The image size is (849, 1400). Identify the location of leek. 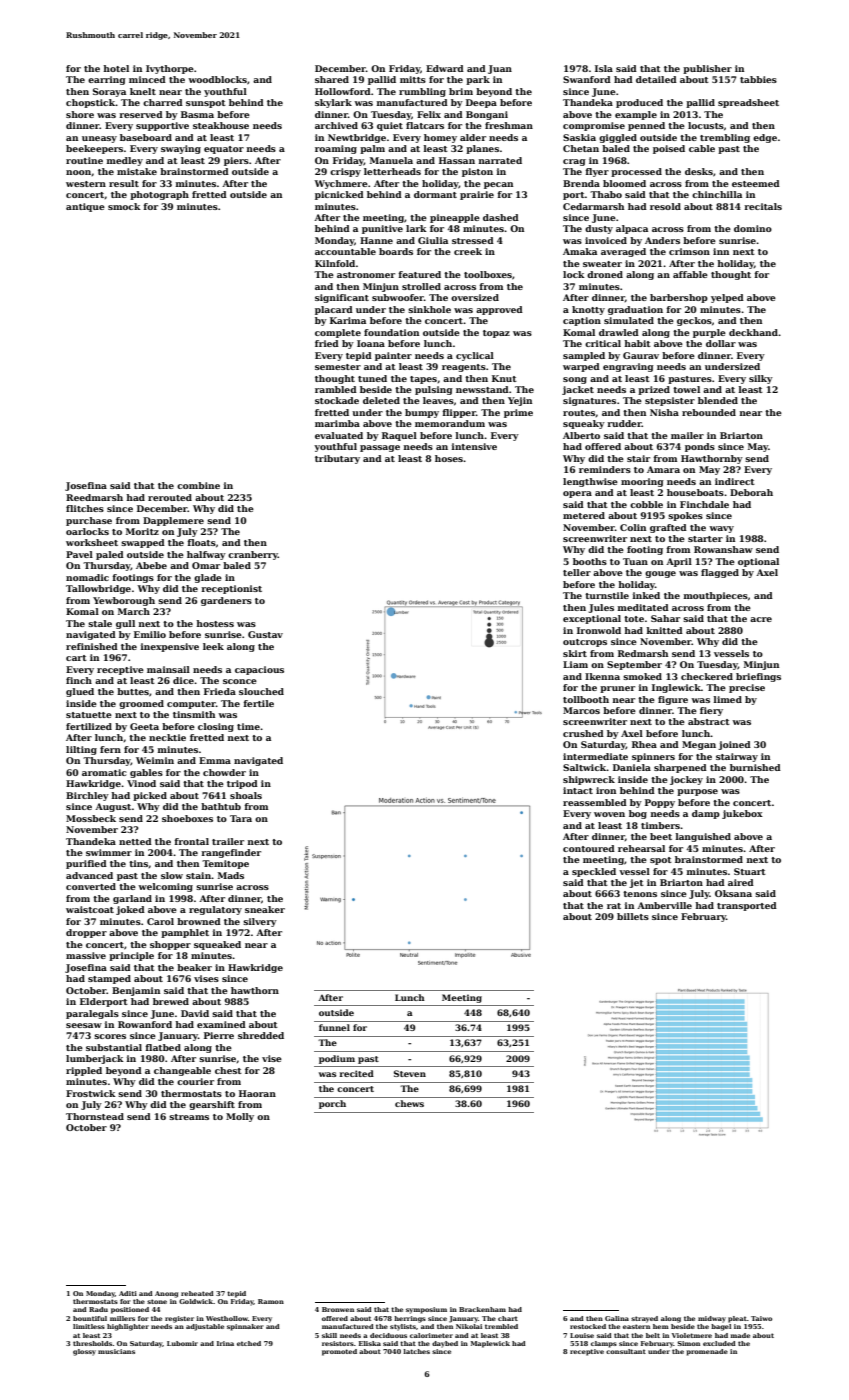
(213, 646).
